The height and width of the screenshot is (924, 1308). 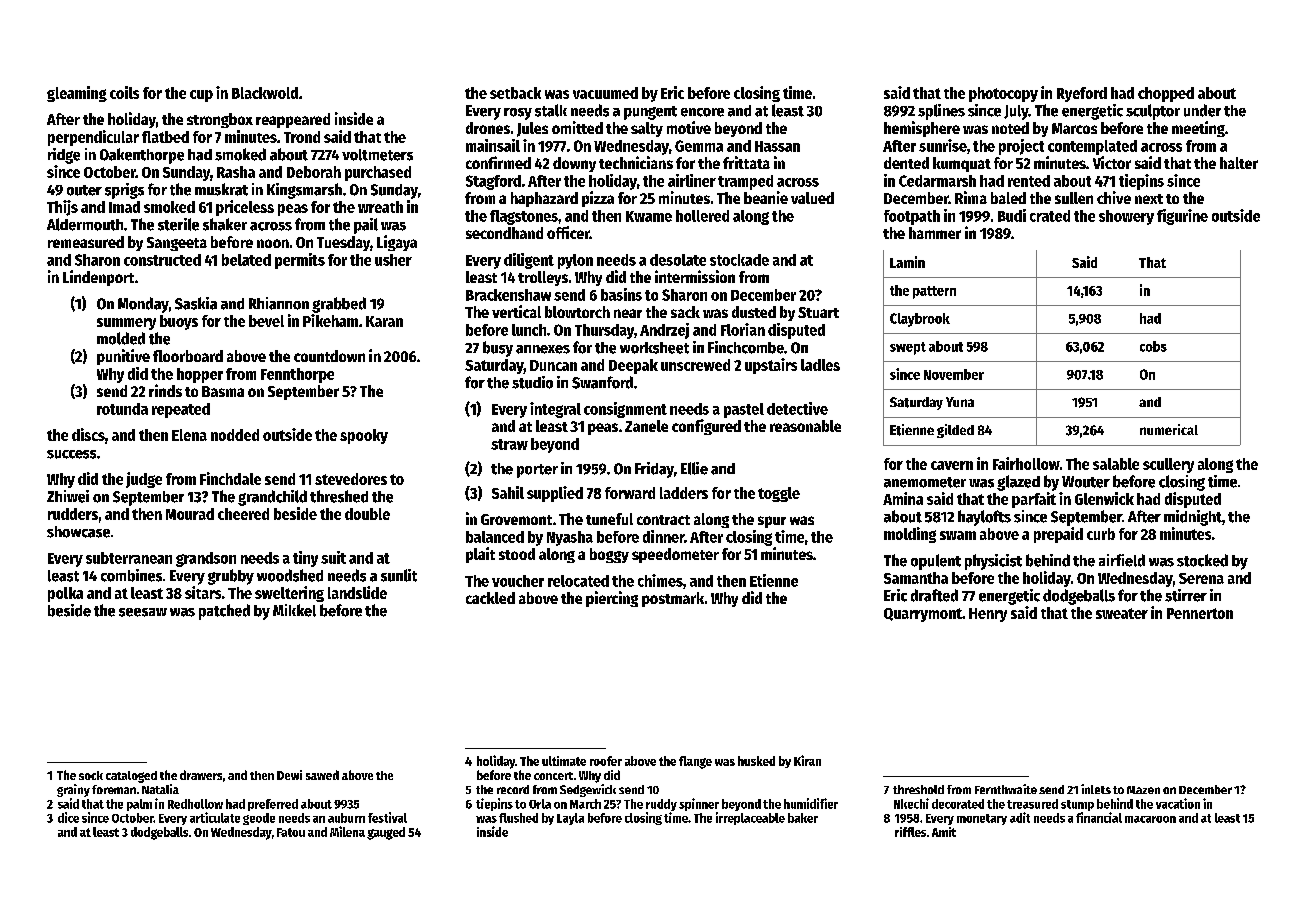 What do you see at coordinates (495, 537) in the screenshot?
I see `balanced` at bounding box center [495, 537].
